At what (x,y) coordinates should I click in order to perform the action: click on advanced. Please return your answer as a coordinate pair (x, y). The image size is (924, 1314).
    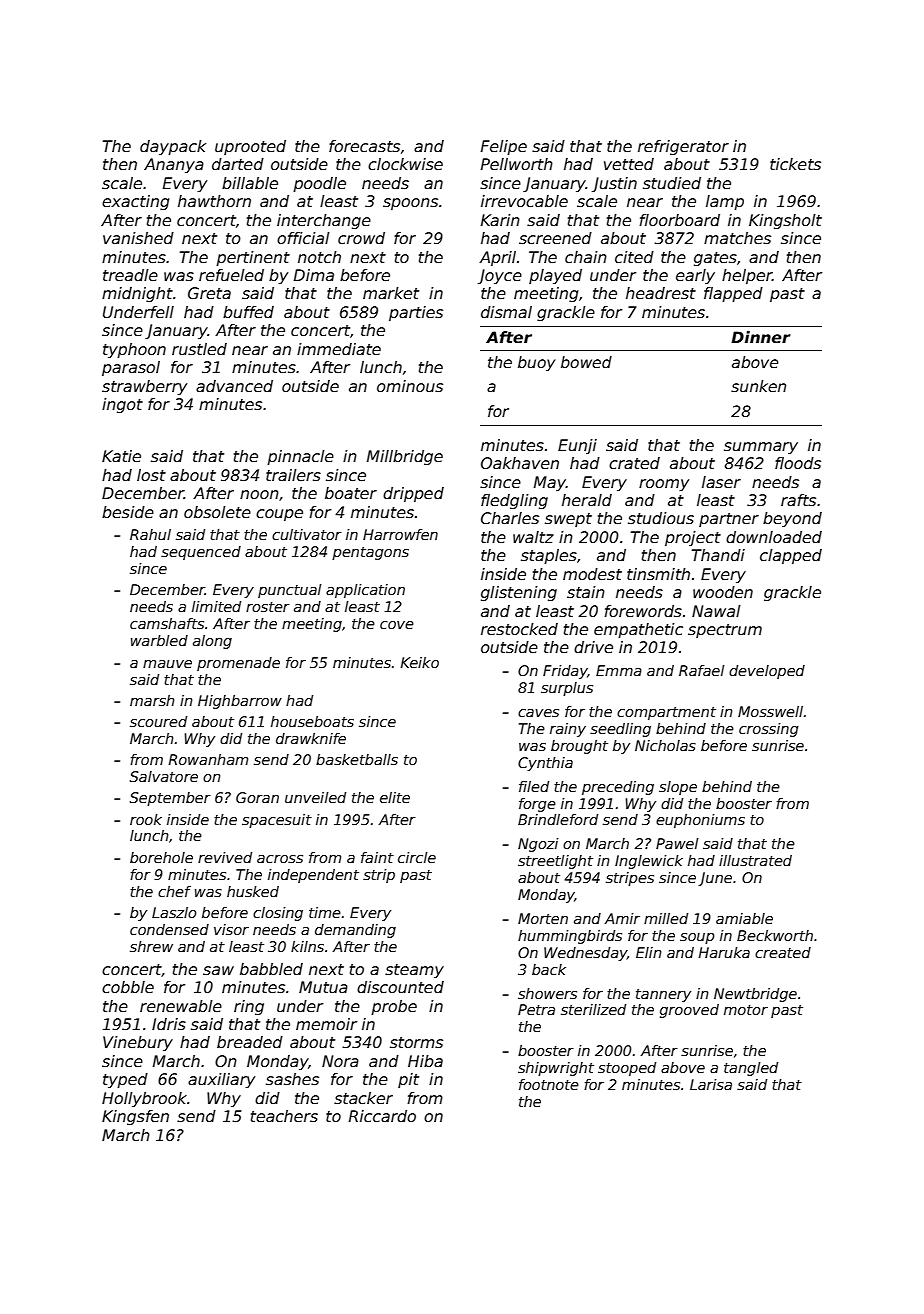
    Looking at the image, I should click on (234, 386).
